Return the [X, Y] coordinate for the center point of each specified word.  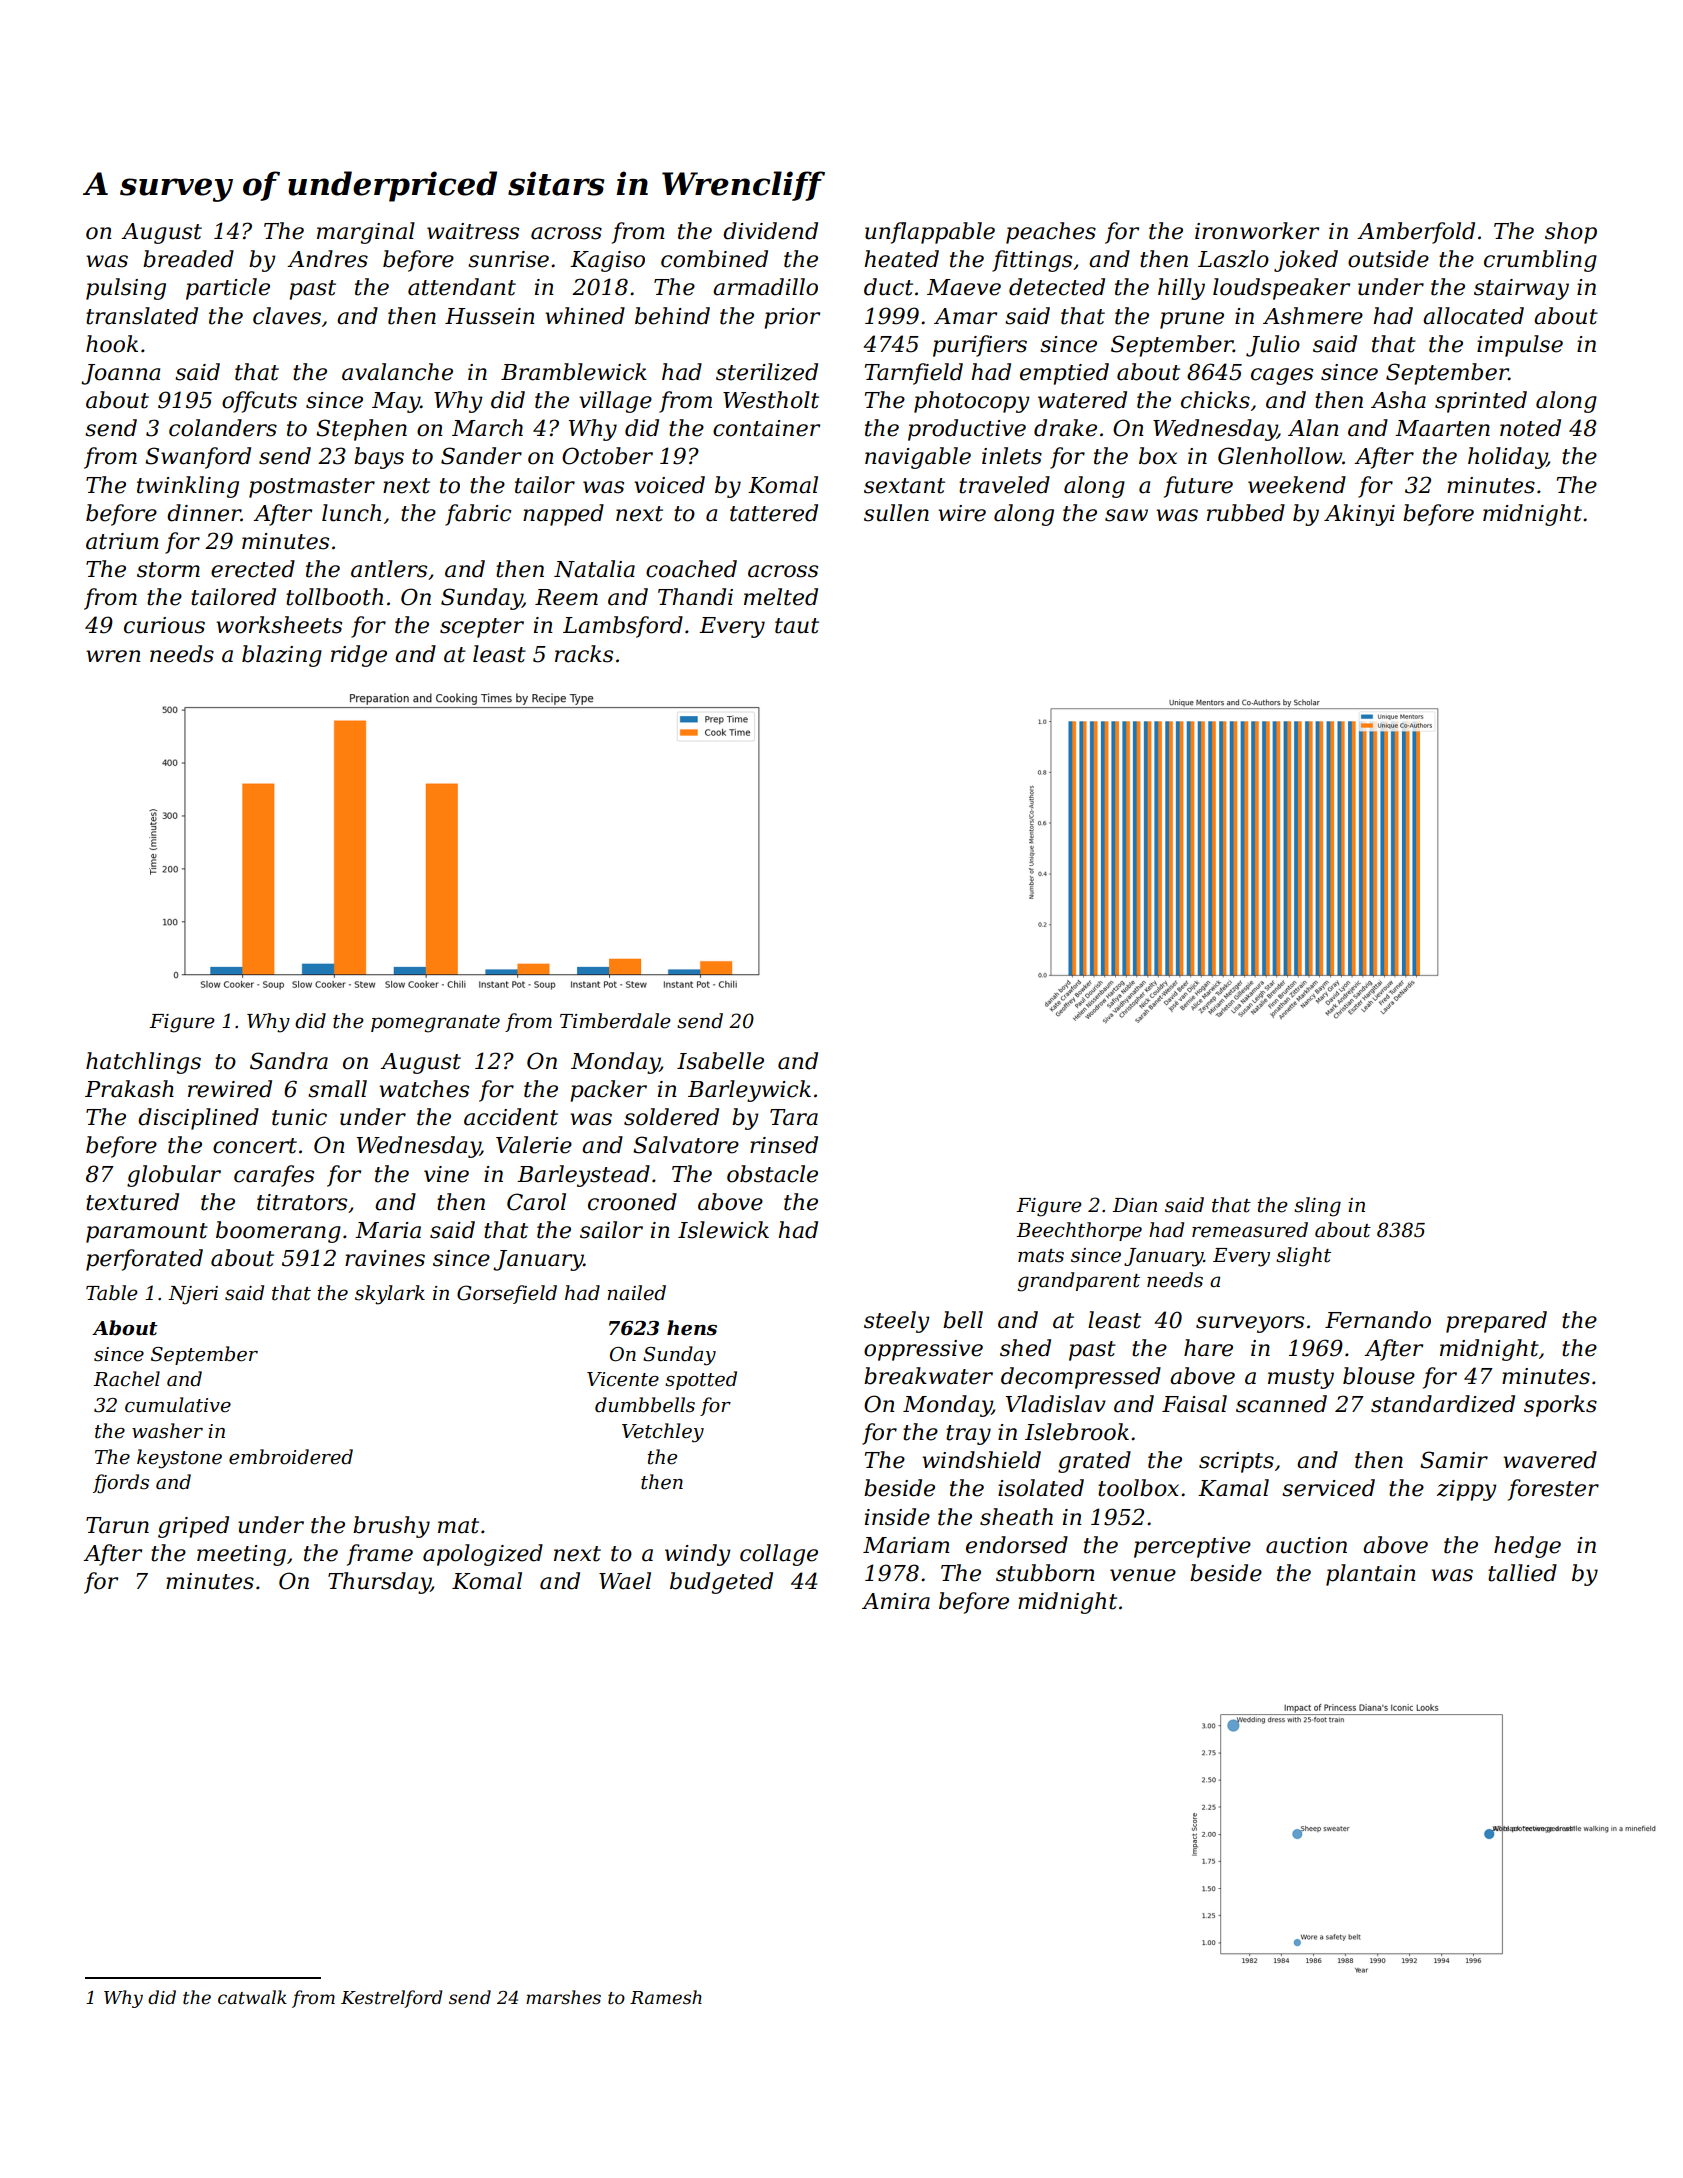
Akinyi [1359, 515]
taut [797, 626]
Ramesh [666, 1997]
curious [164, 625]
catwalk [252, 1997]
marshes [563, 1997]
